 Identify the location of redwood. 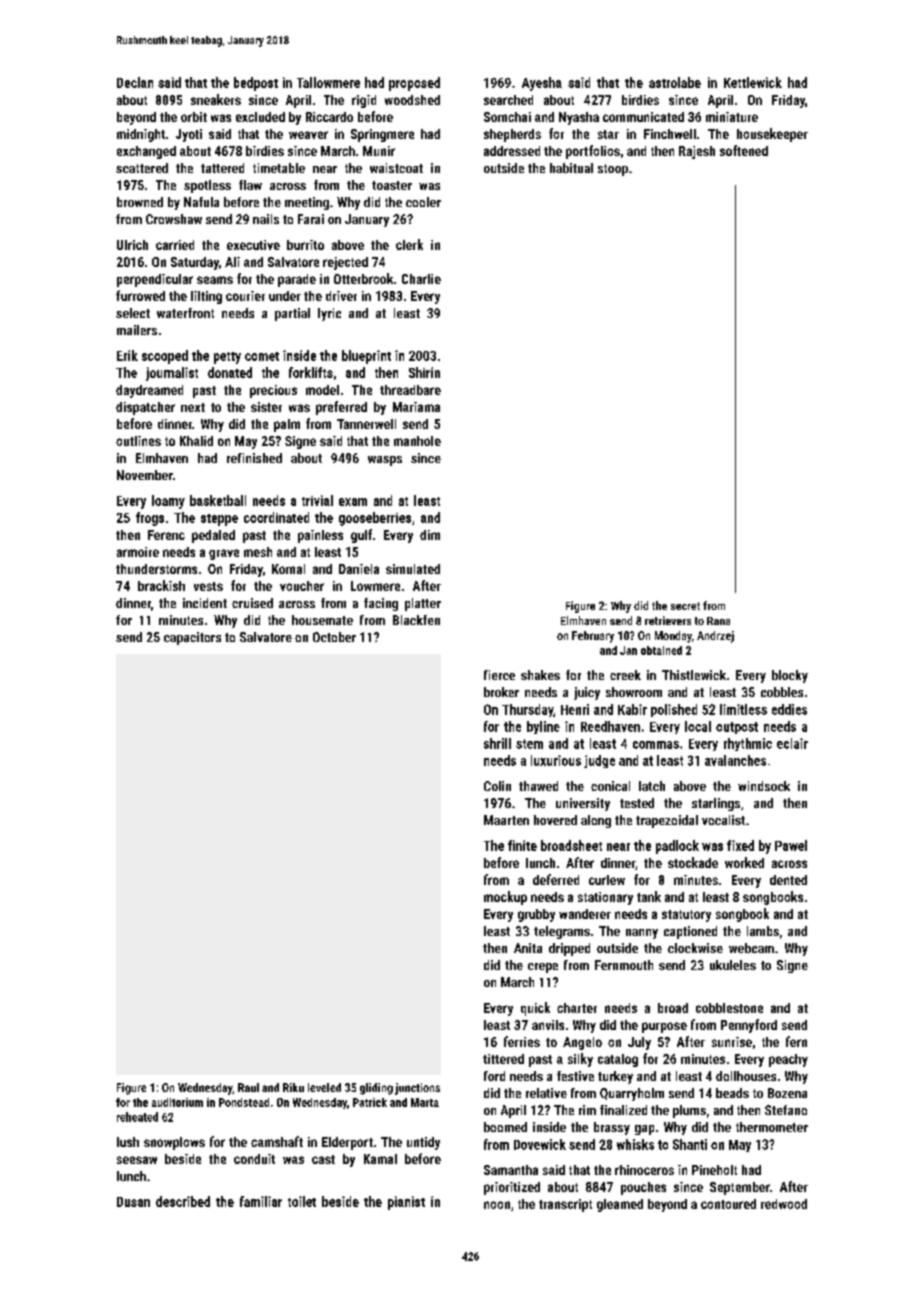
(784, 1204).
